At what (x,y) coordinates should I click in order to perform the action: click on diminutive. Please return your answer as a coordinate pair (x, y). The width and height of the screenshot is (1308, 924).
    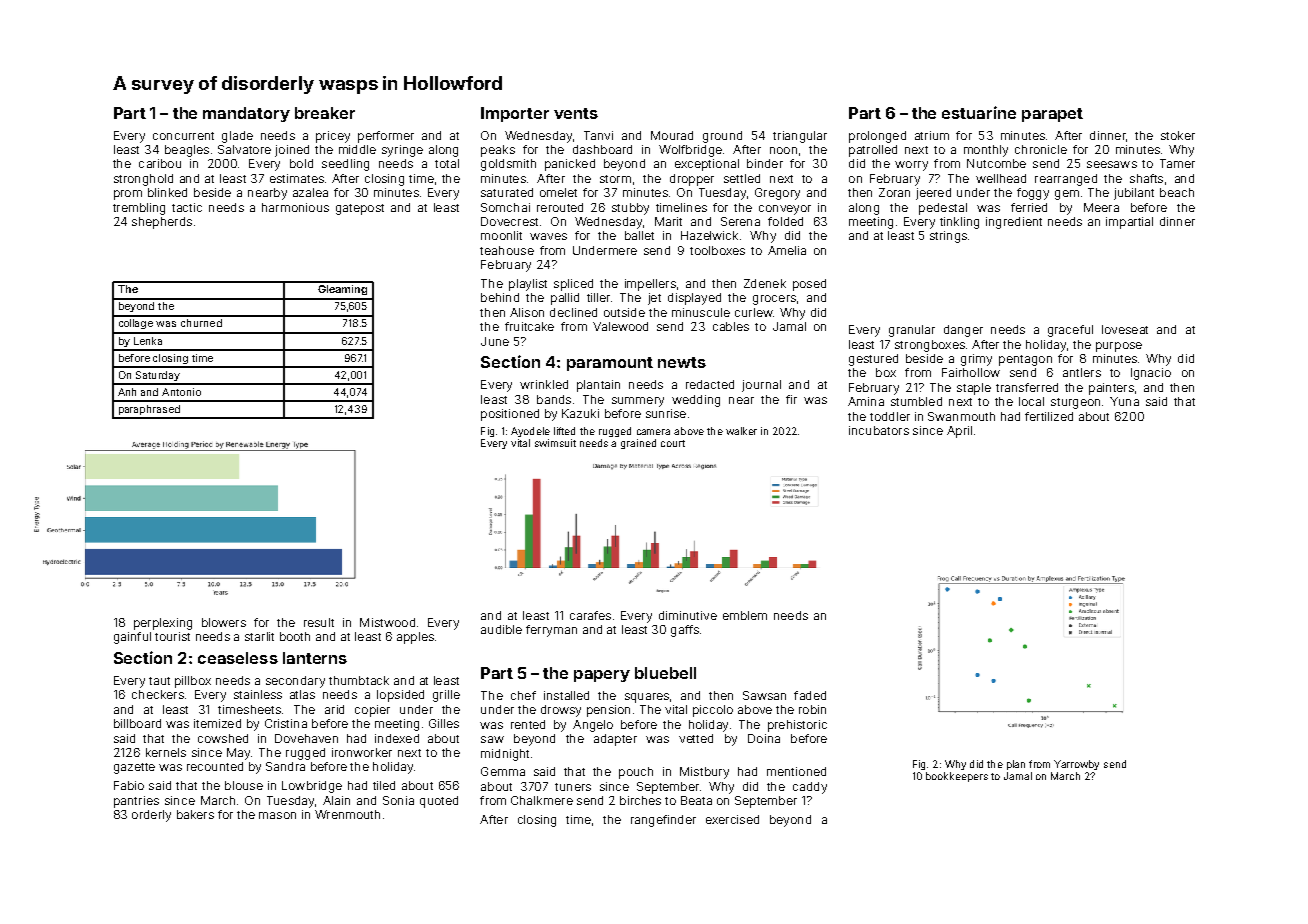
    Looking at the image, I should click on (688, 615).
